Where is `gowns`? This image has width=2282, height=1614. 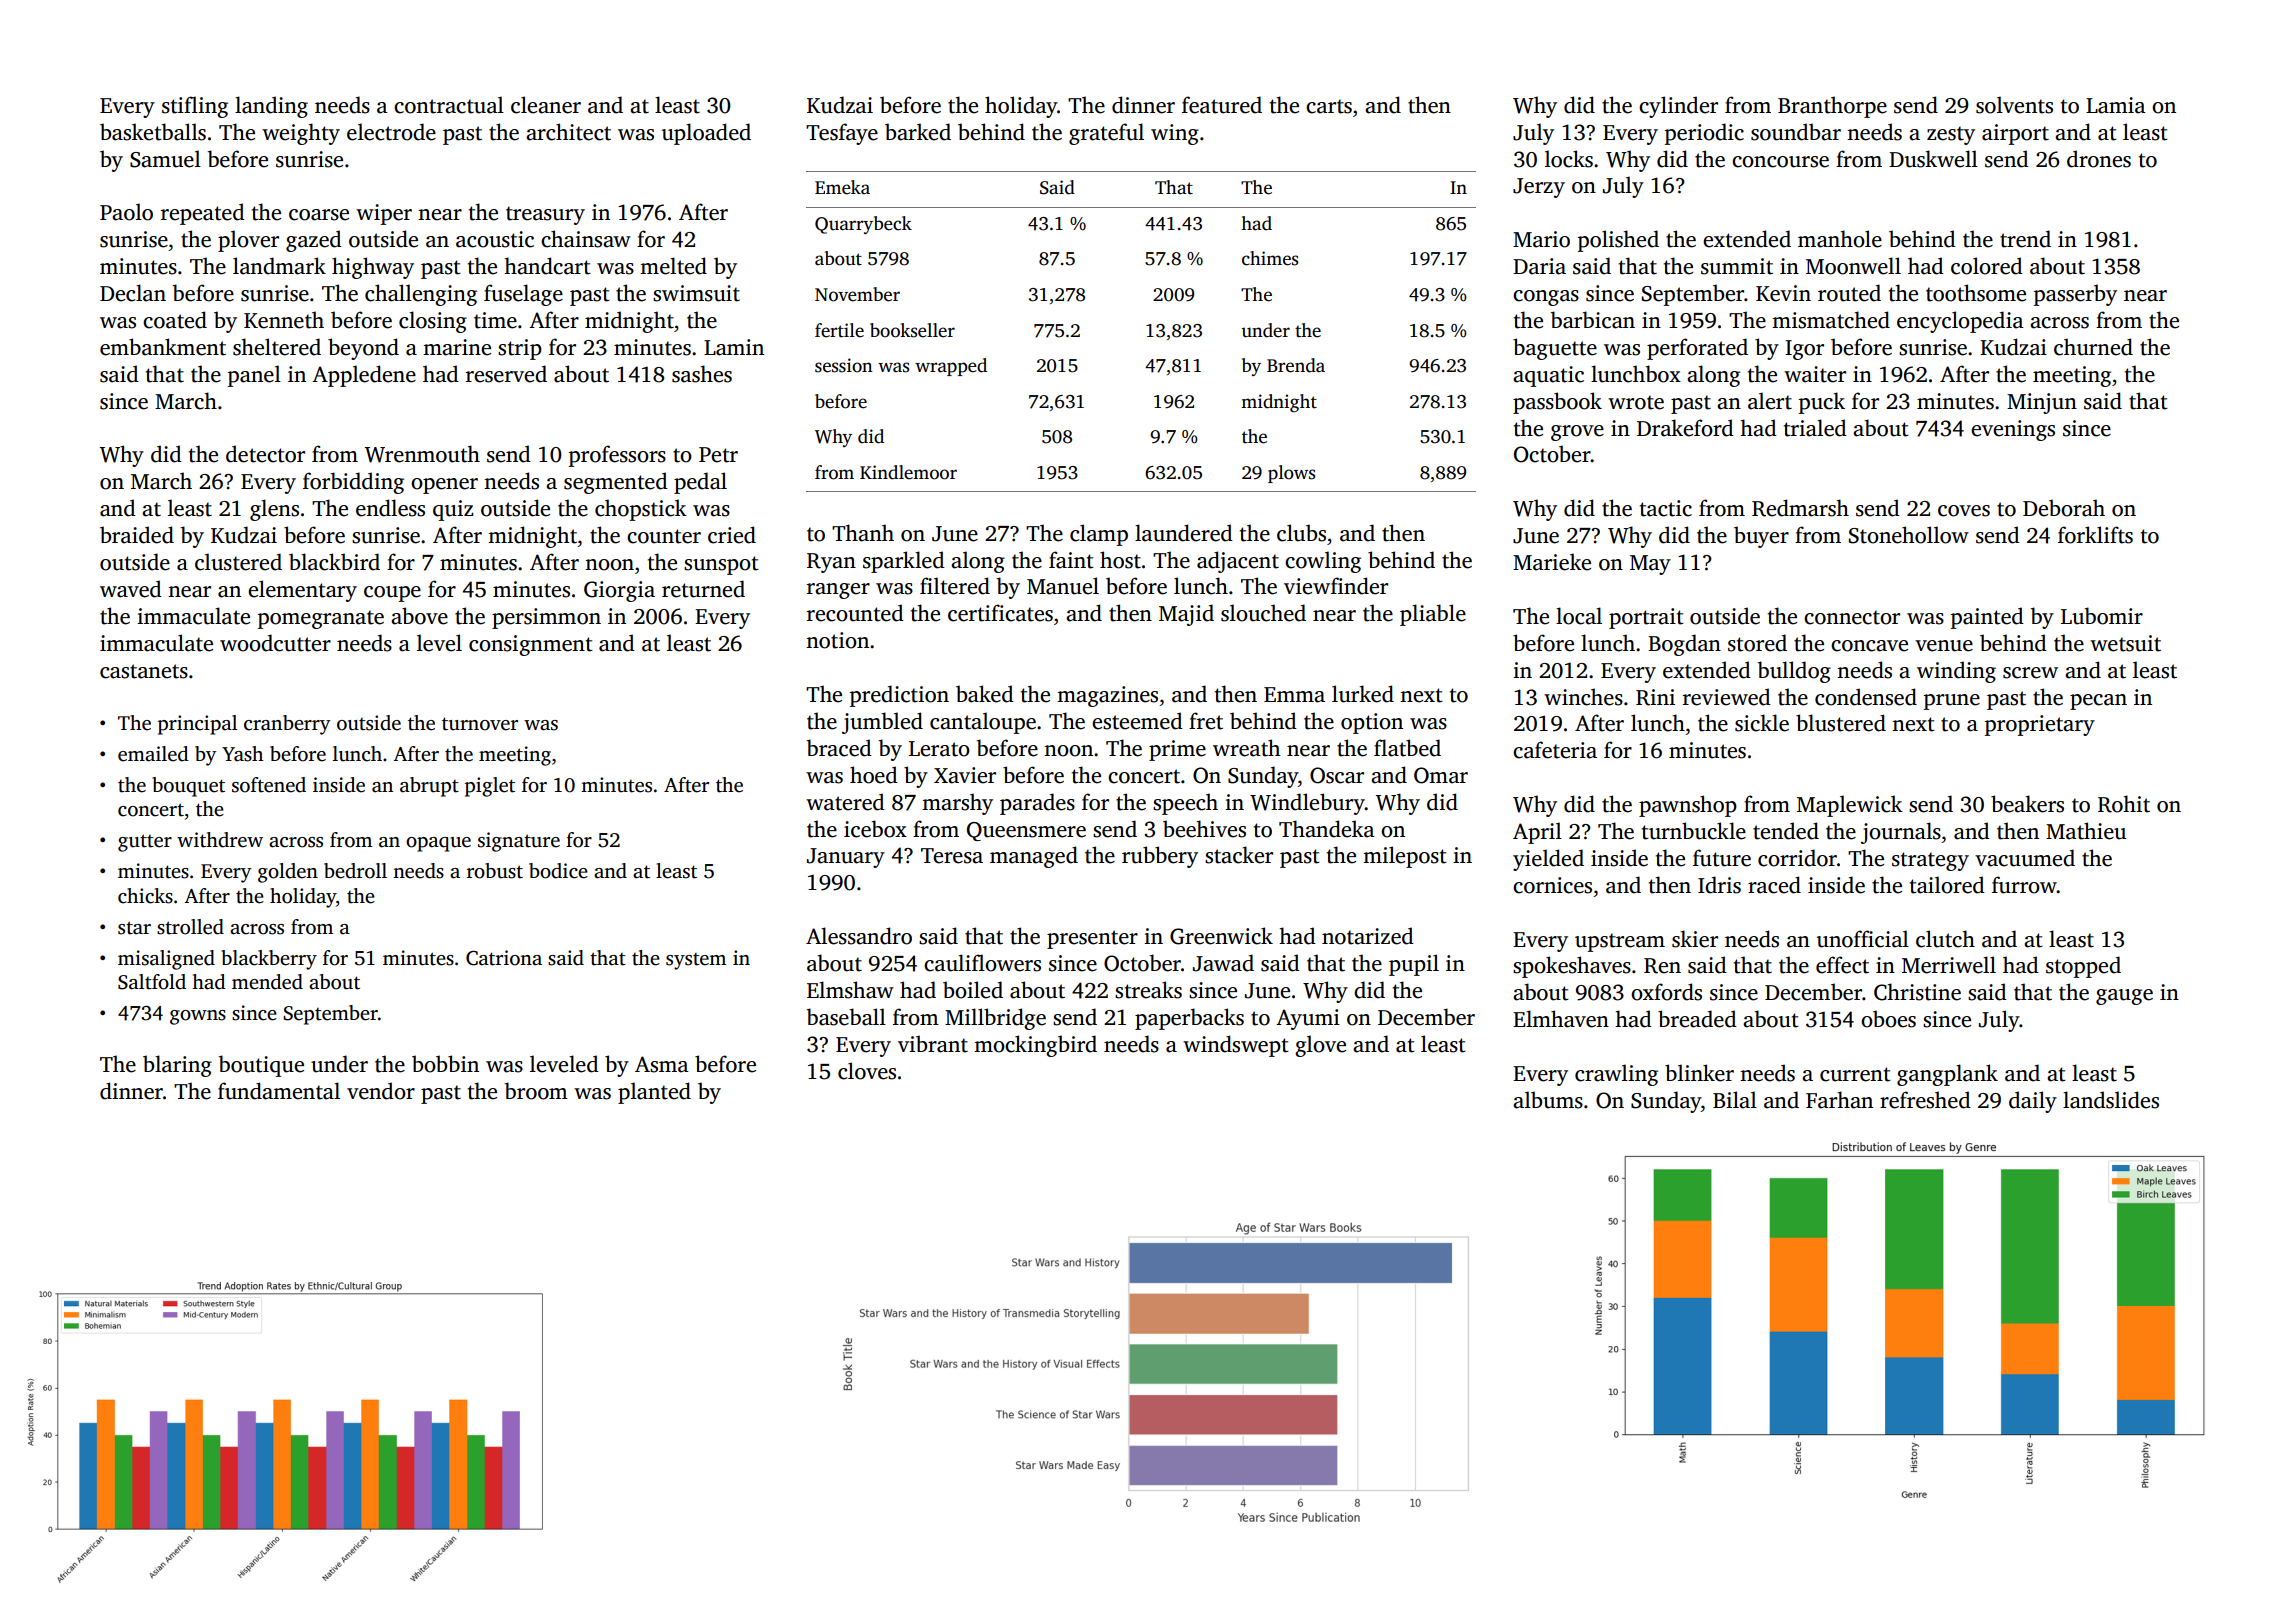
gowns is located at coordinates (198, 1017).
